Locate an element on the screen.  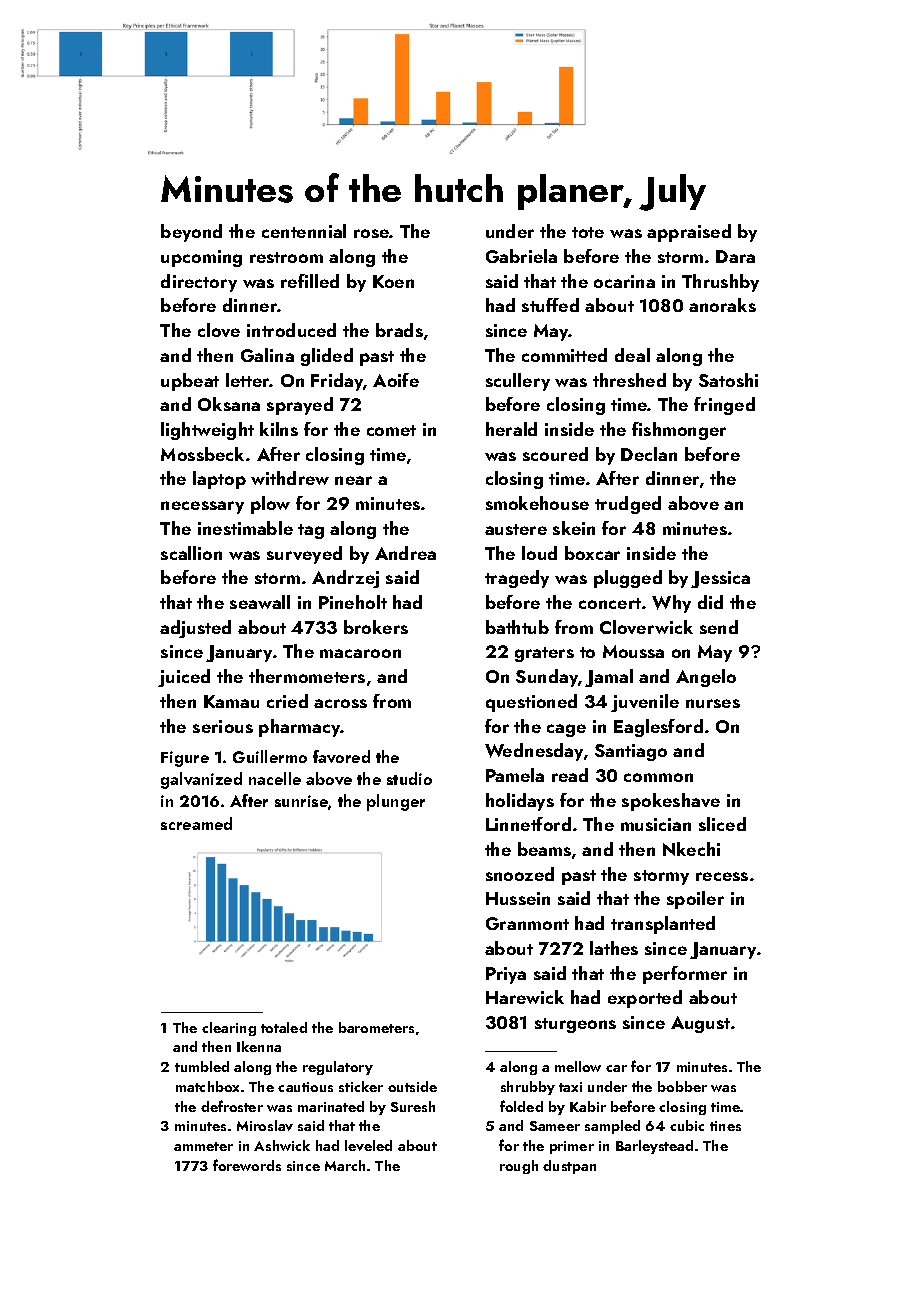
skein is located at coordinates (574, 528).
